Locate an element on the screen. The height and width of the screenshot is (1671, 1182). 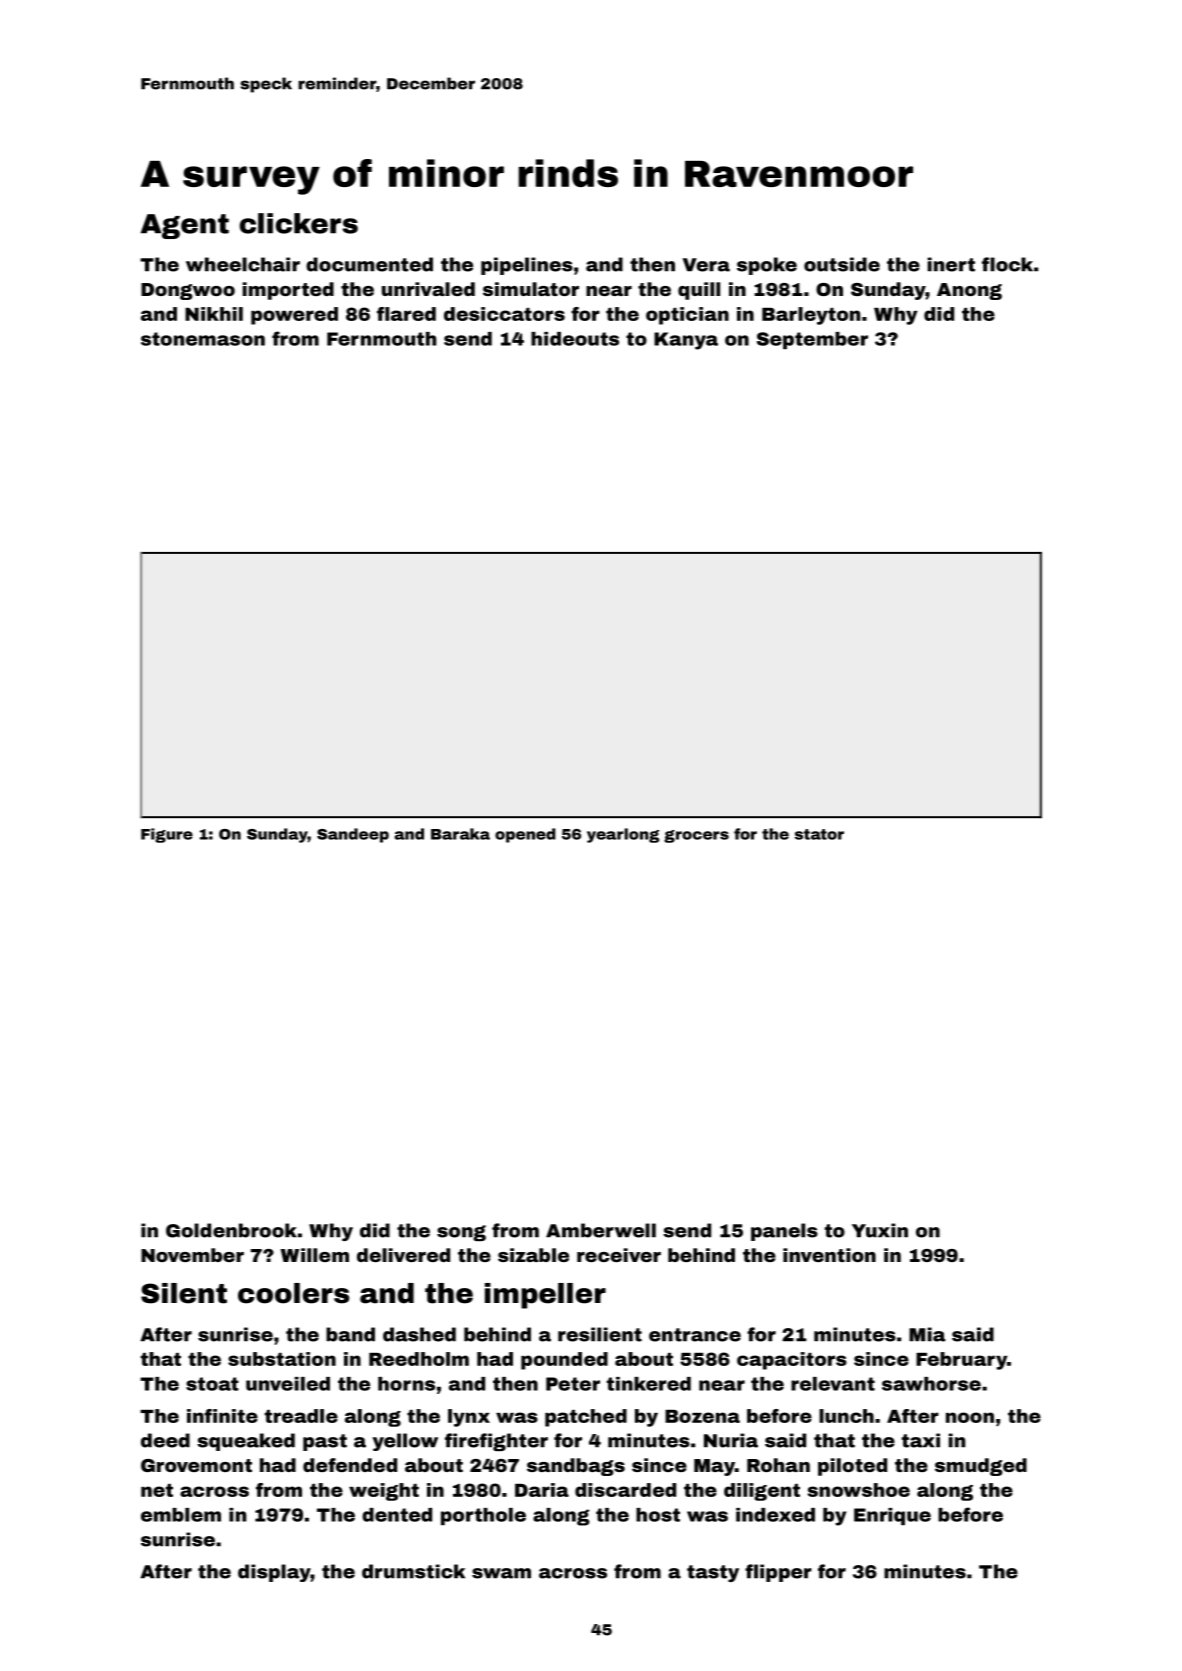
inert is located at coordinates (951, 264).
